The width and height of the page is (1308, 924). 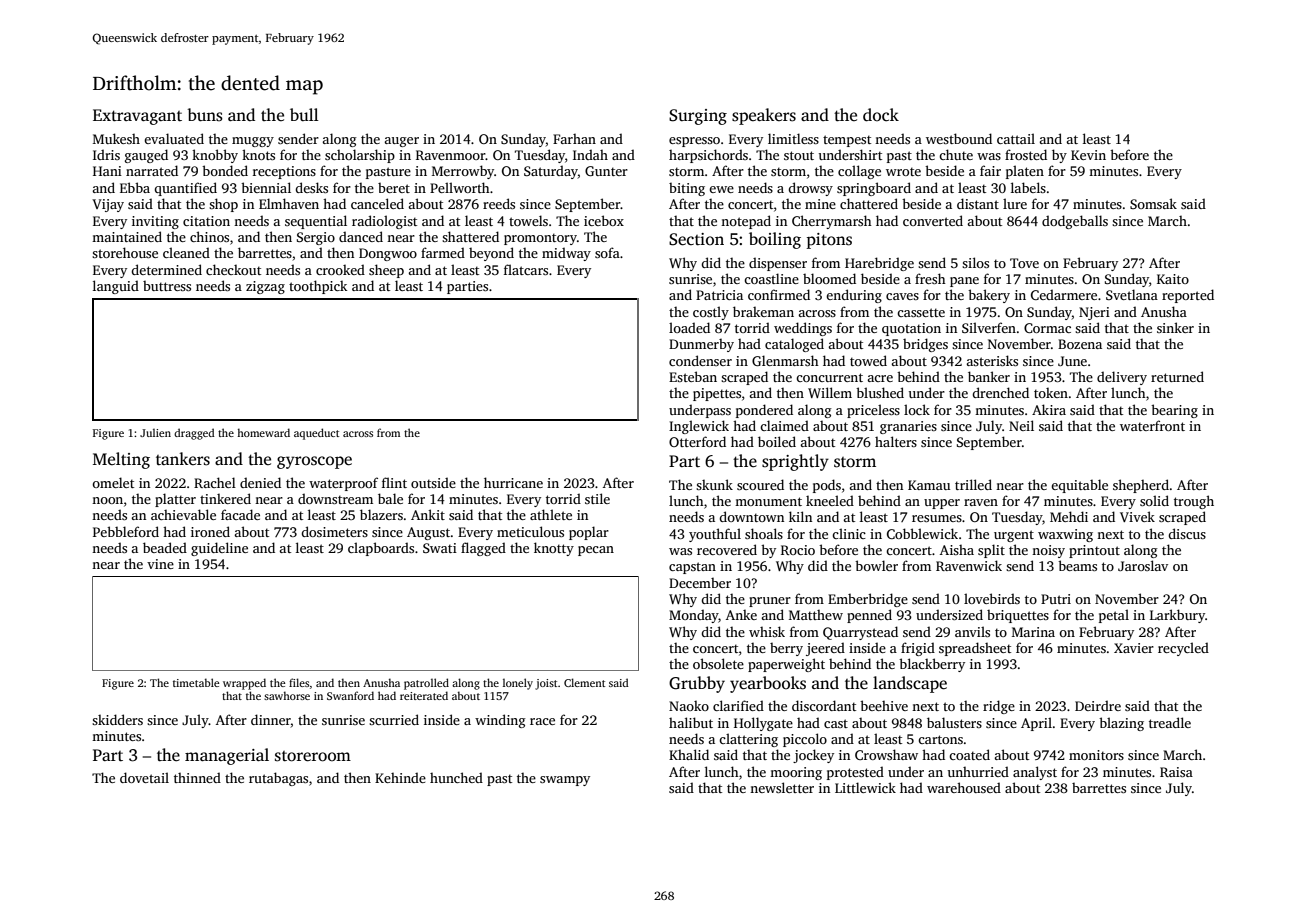 What do you see at coordinates (764, 116) in the page?
I see `speakers` at bounding box center [764, 116].
